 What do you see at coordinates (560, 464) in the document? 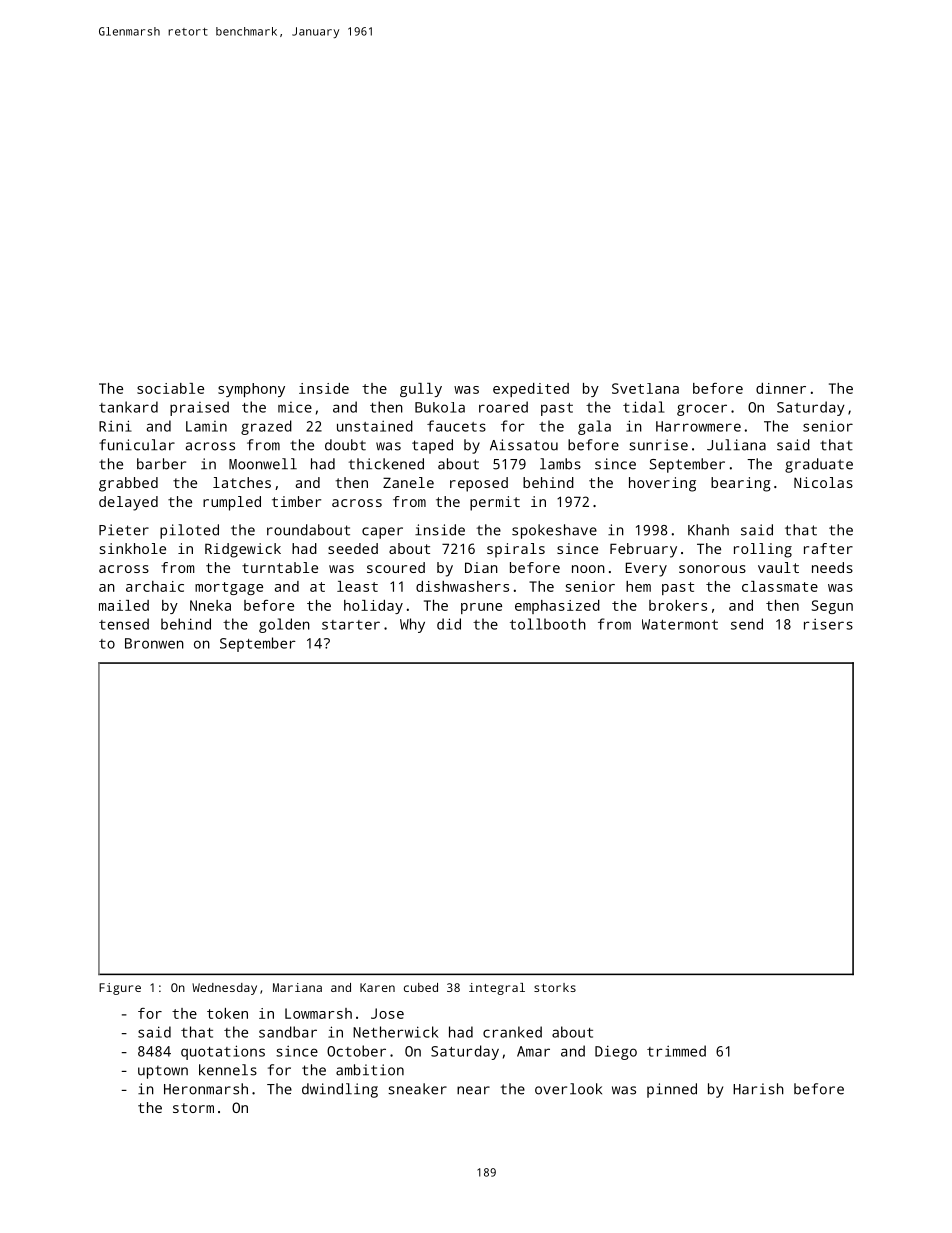
I see `lambs` at bounding box center [560, 464].
